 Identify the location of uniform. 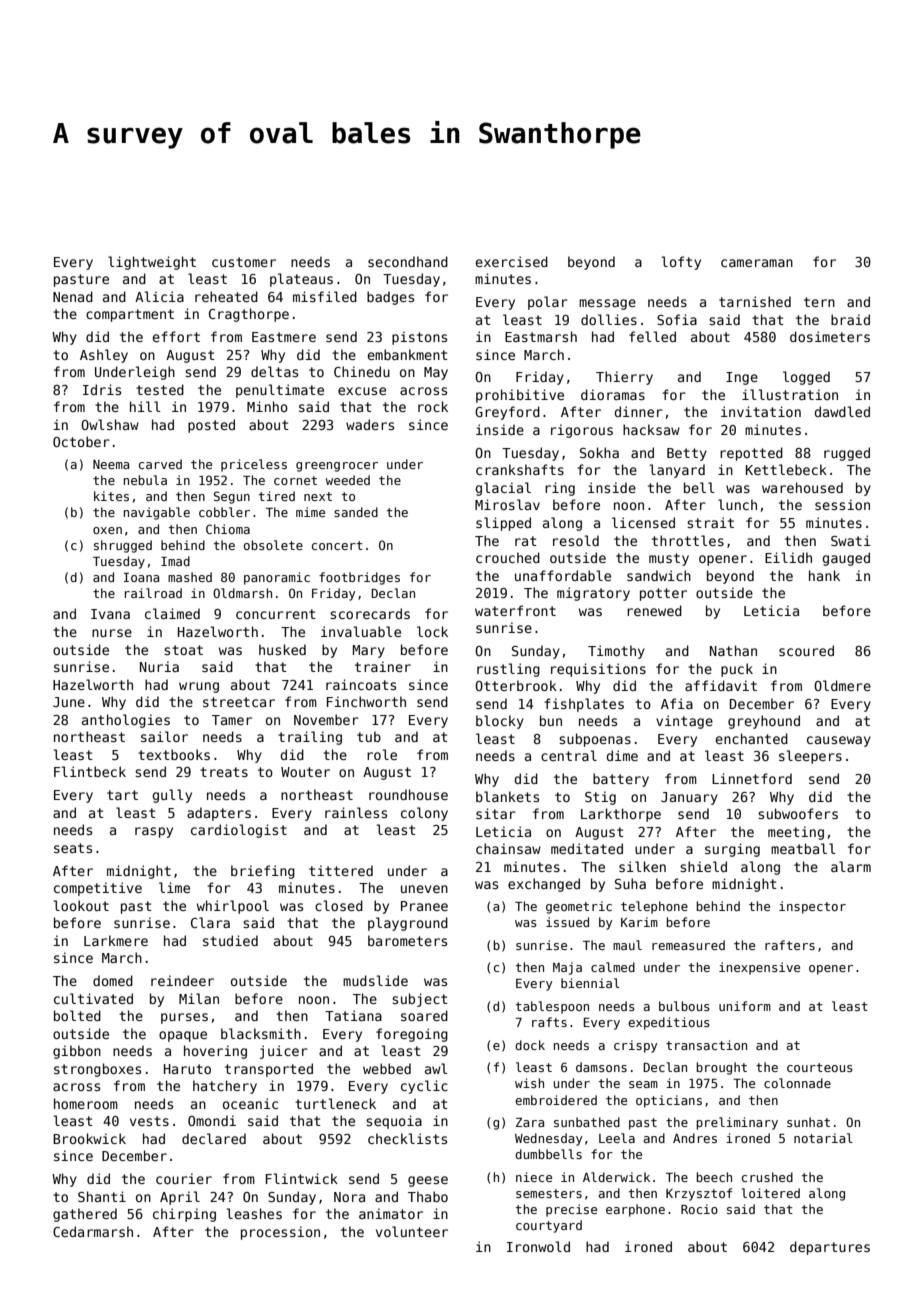
(745, 1006).
